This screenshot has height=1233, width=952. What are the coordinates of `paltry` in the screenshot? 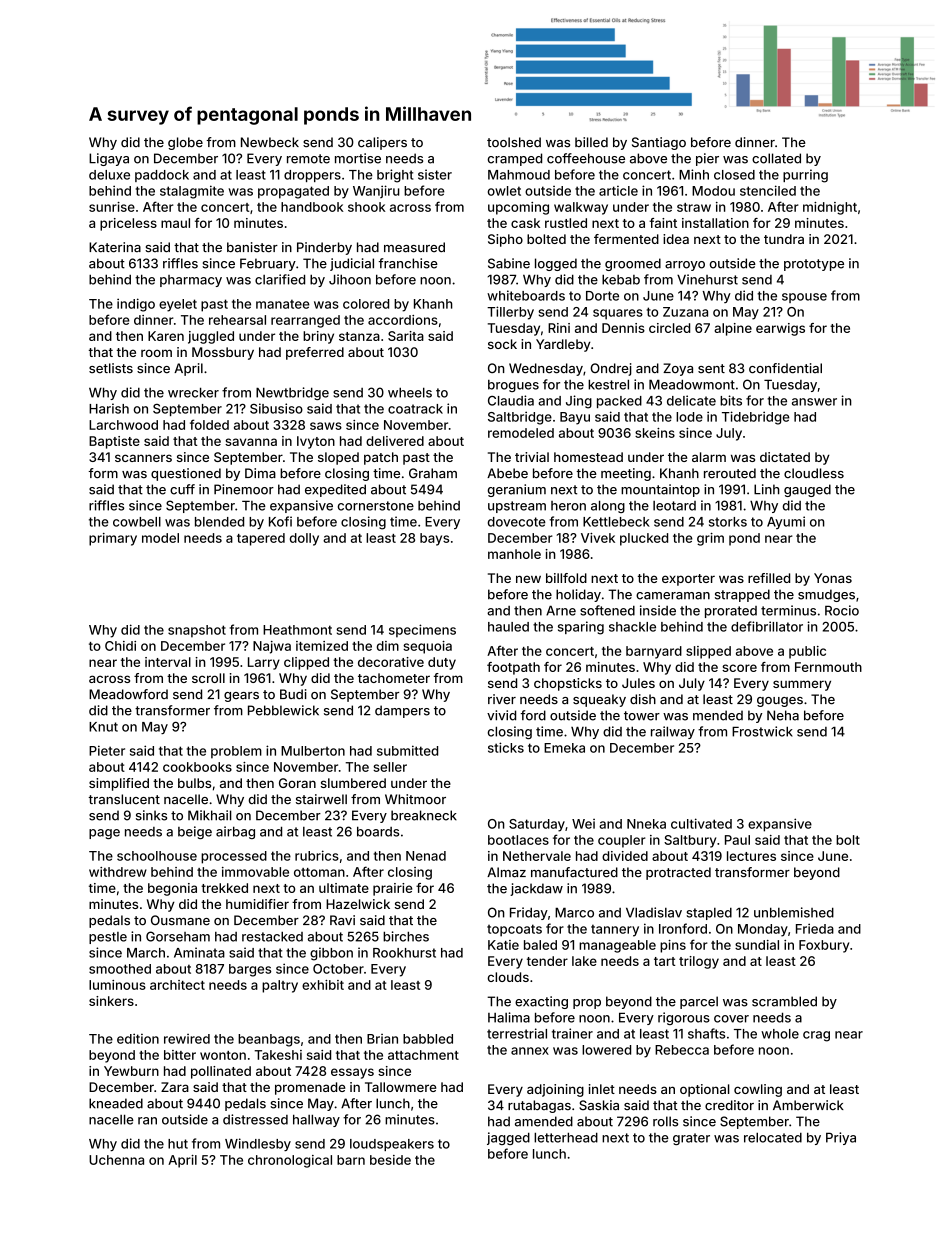 It's located at (280, 986).
